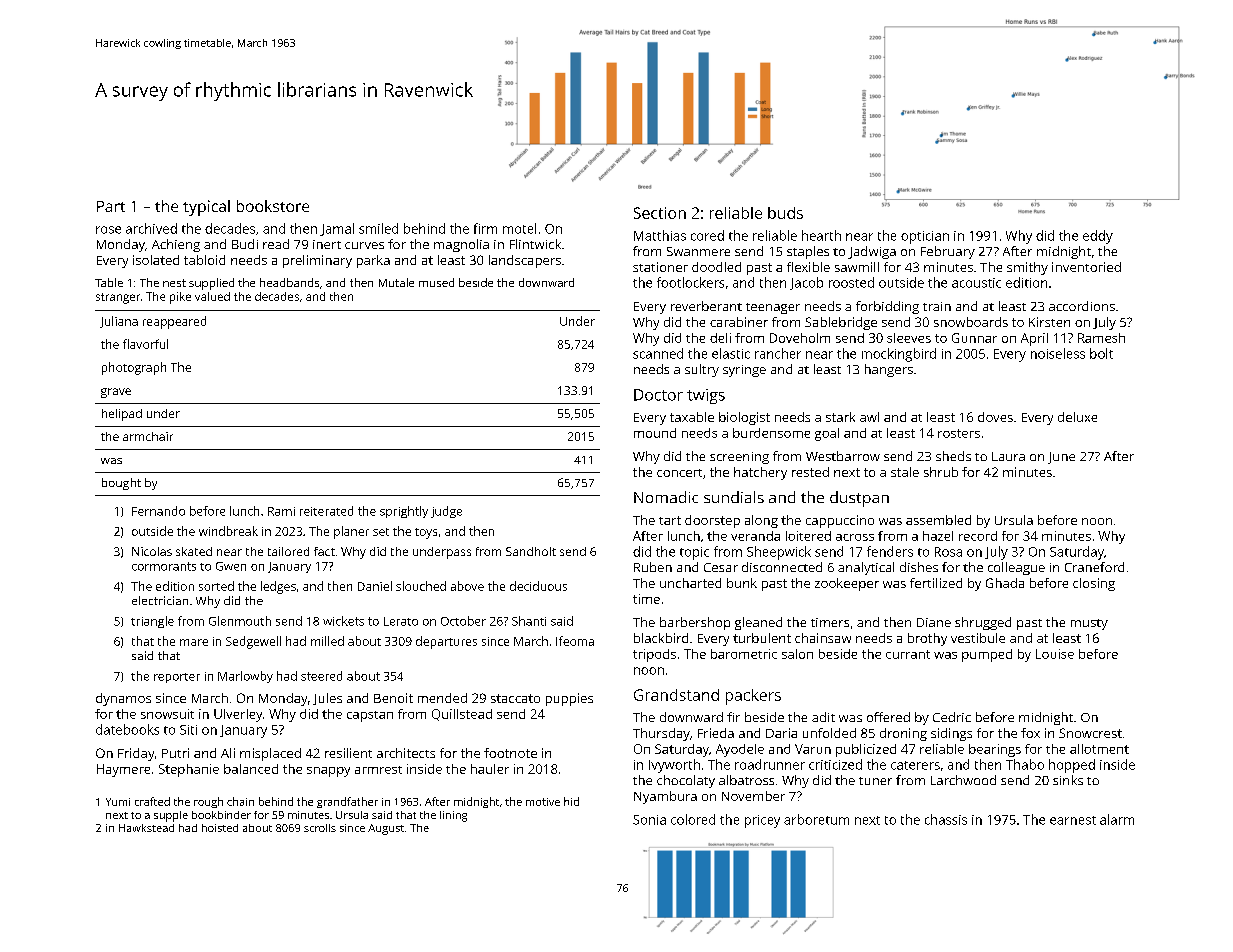  I want to click on Ifeoma, so click(575, 641).
